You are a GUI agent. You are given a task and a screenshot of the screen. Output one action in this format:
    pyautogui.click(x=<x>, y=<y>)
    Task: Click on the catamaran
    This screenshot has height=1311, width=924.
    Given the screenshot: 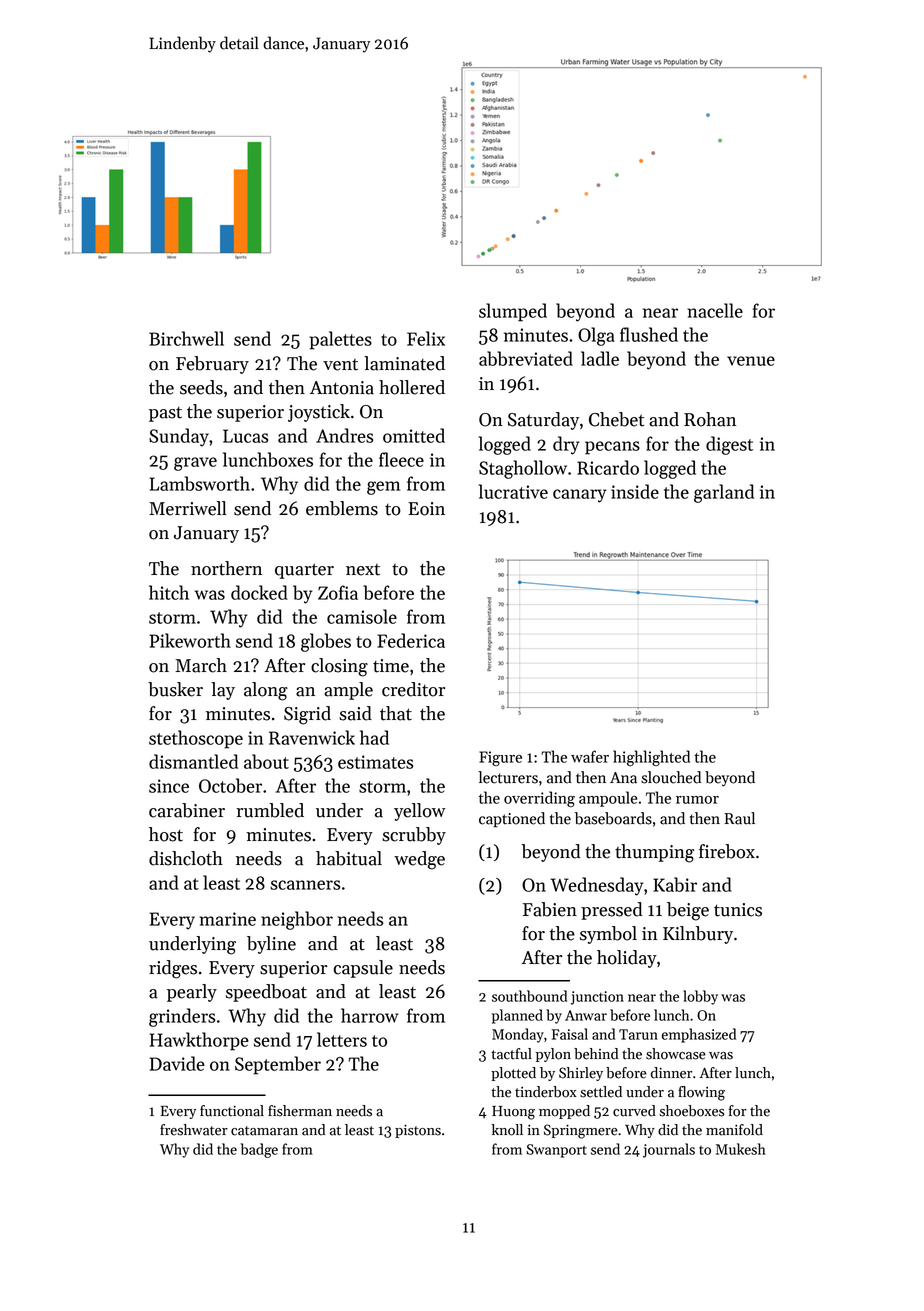 What is the action you would take?
    pyautogui.click(x=264, y=1131)
